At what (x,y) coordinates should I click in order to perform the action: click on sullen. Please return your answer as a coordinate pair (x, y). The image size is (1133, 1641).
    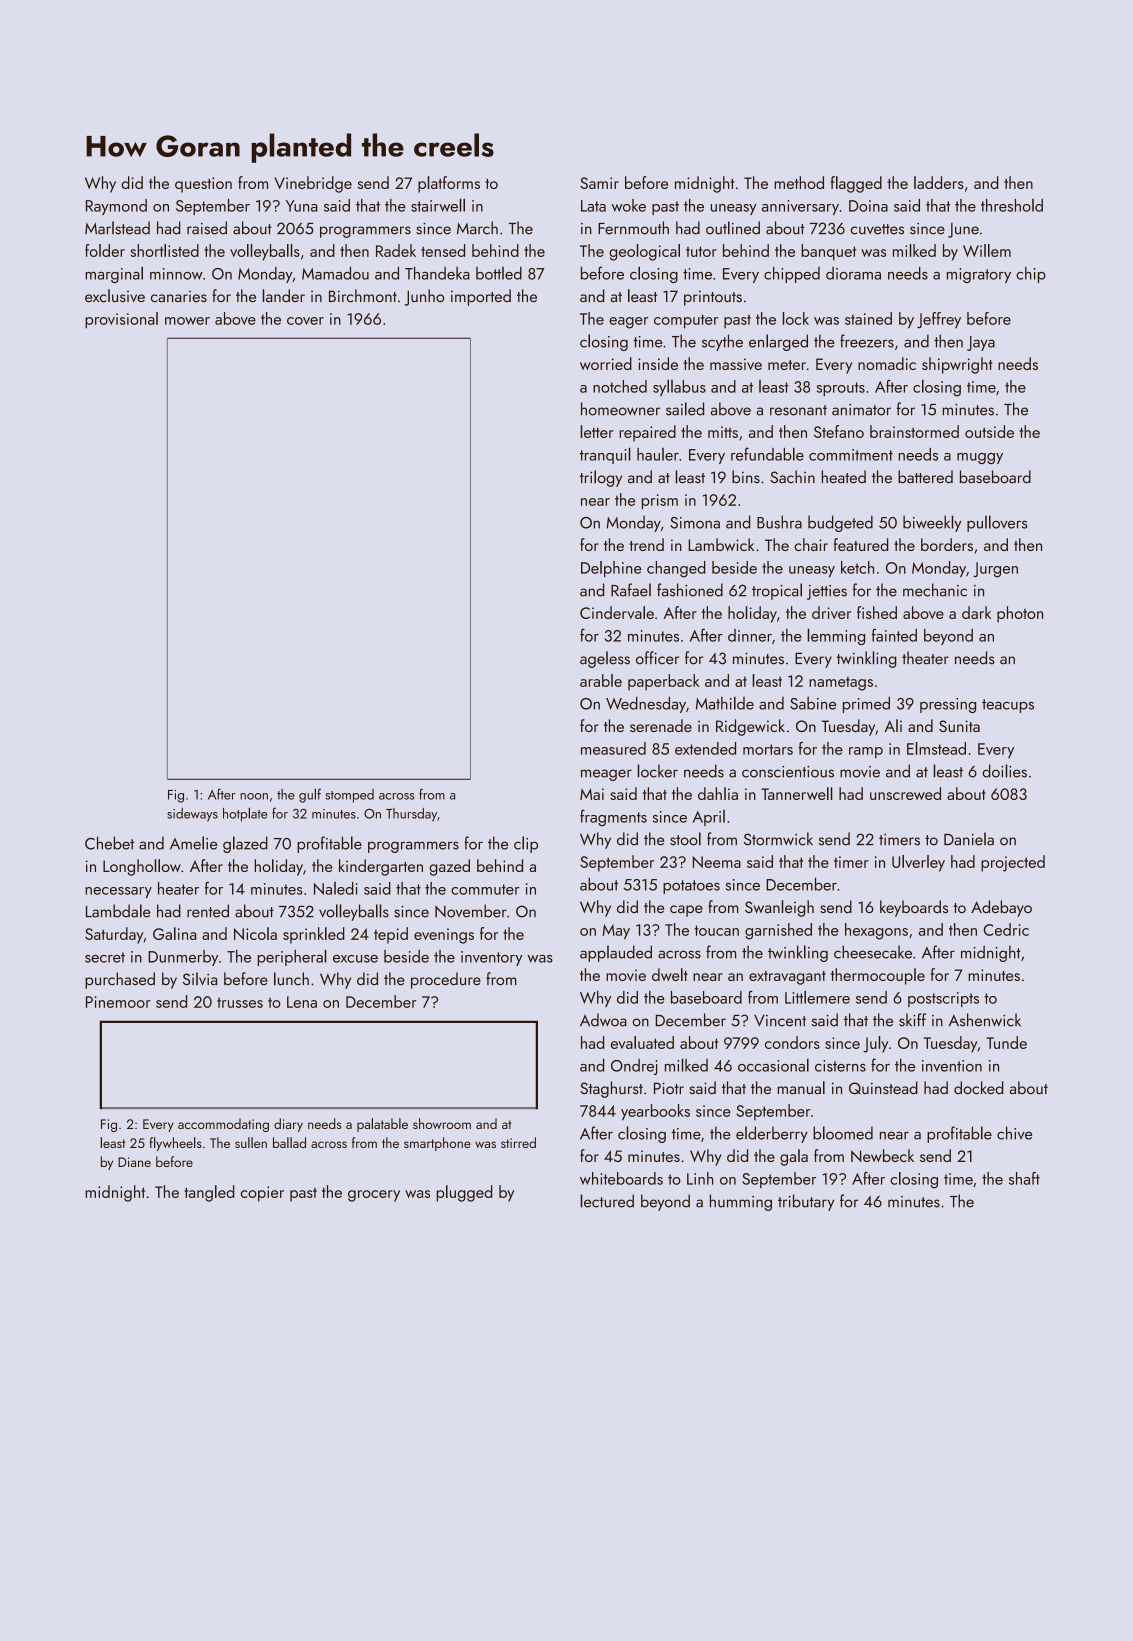
    Looking at the image, I should click on (251, 1142).
